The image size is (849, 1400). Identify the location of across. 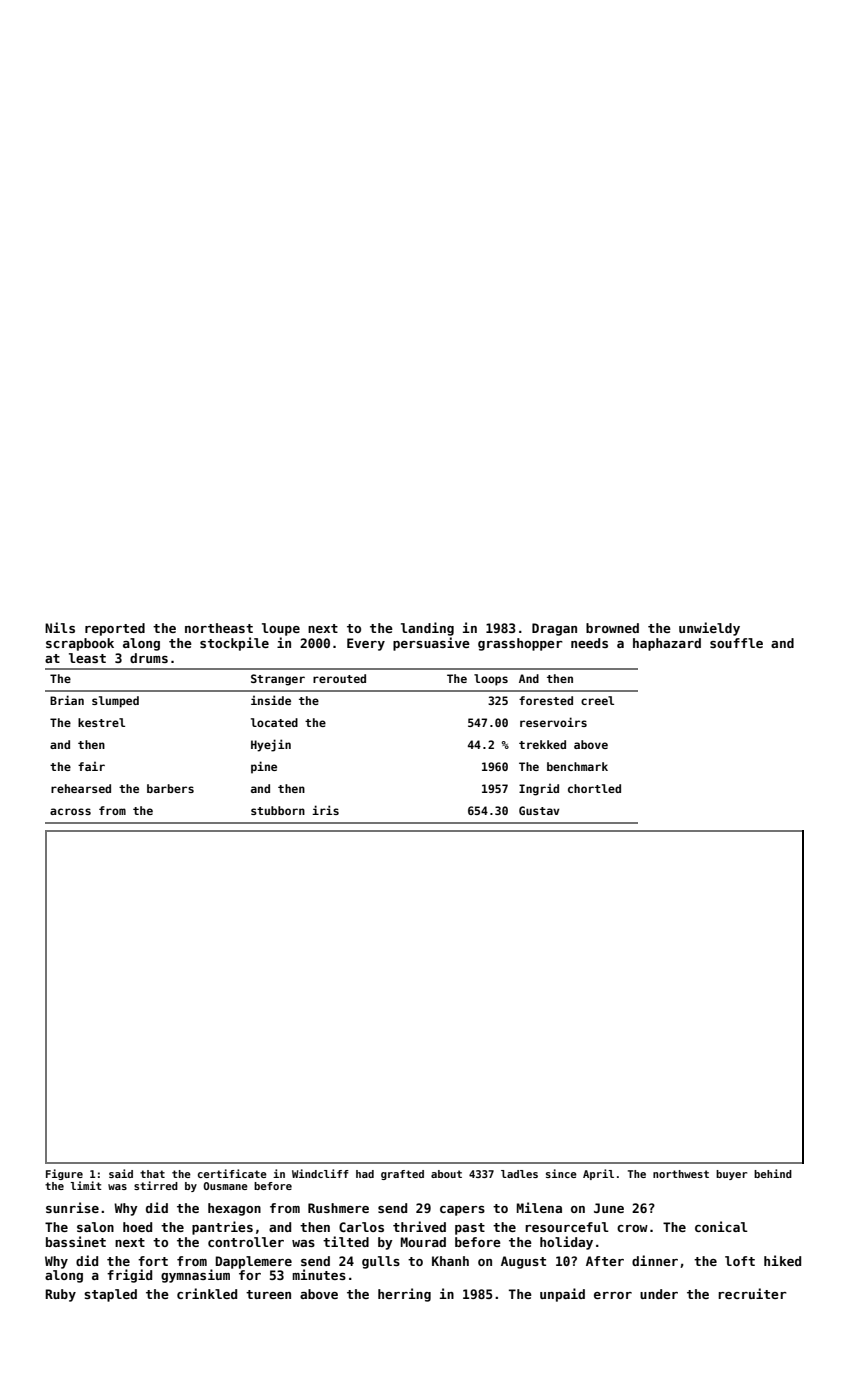
(70, 811).
